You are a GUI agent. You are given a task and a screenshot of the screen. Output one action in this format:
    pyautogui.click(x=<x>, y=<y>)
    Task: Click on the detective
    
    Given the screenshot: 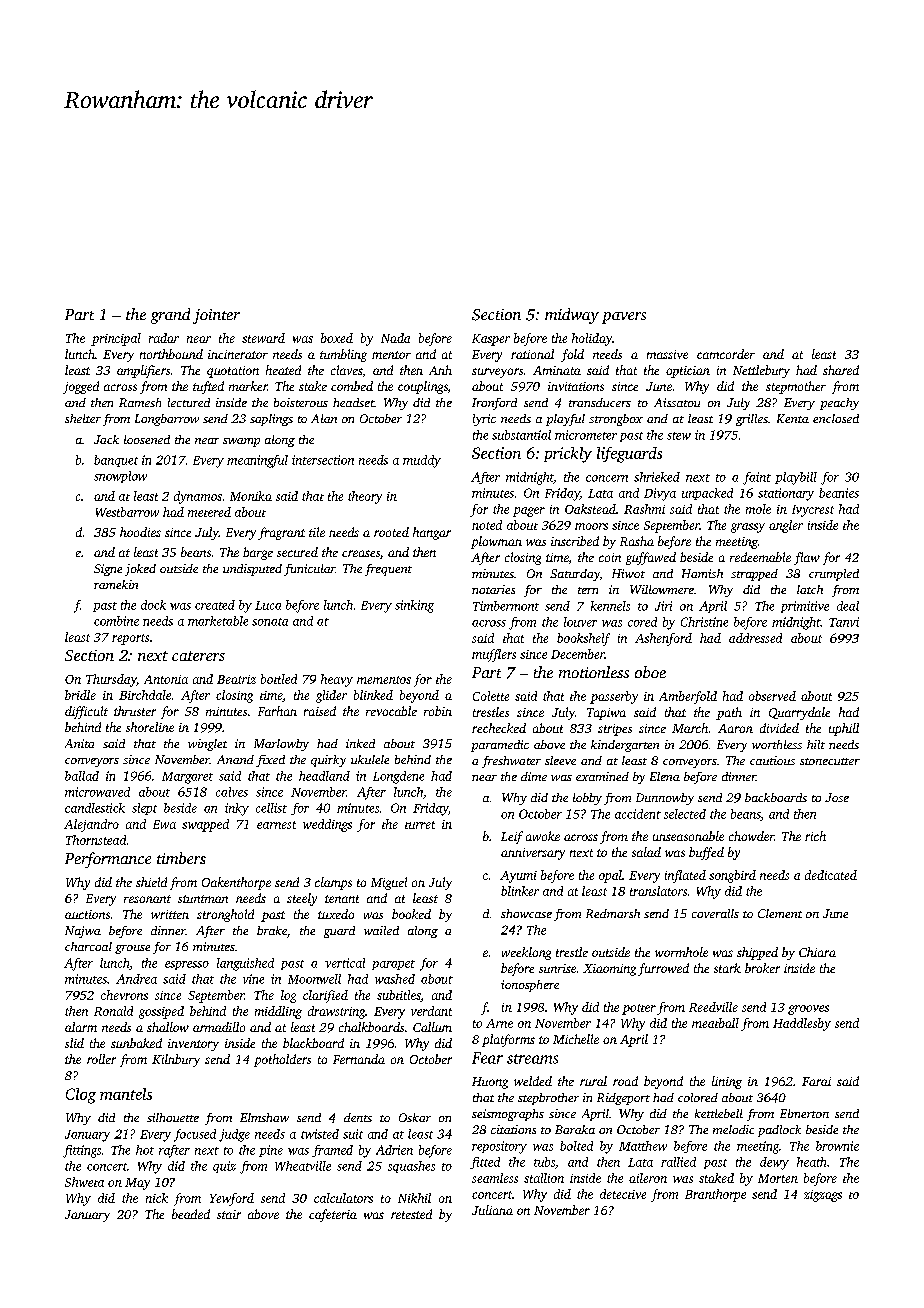 What is the action you would take?
    pyautogui.click(x=623, y=1194)
